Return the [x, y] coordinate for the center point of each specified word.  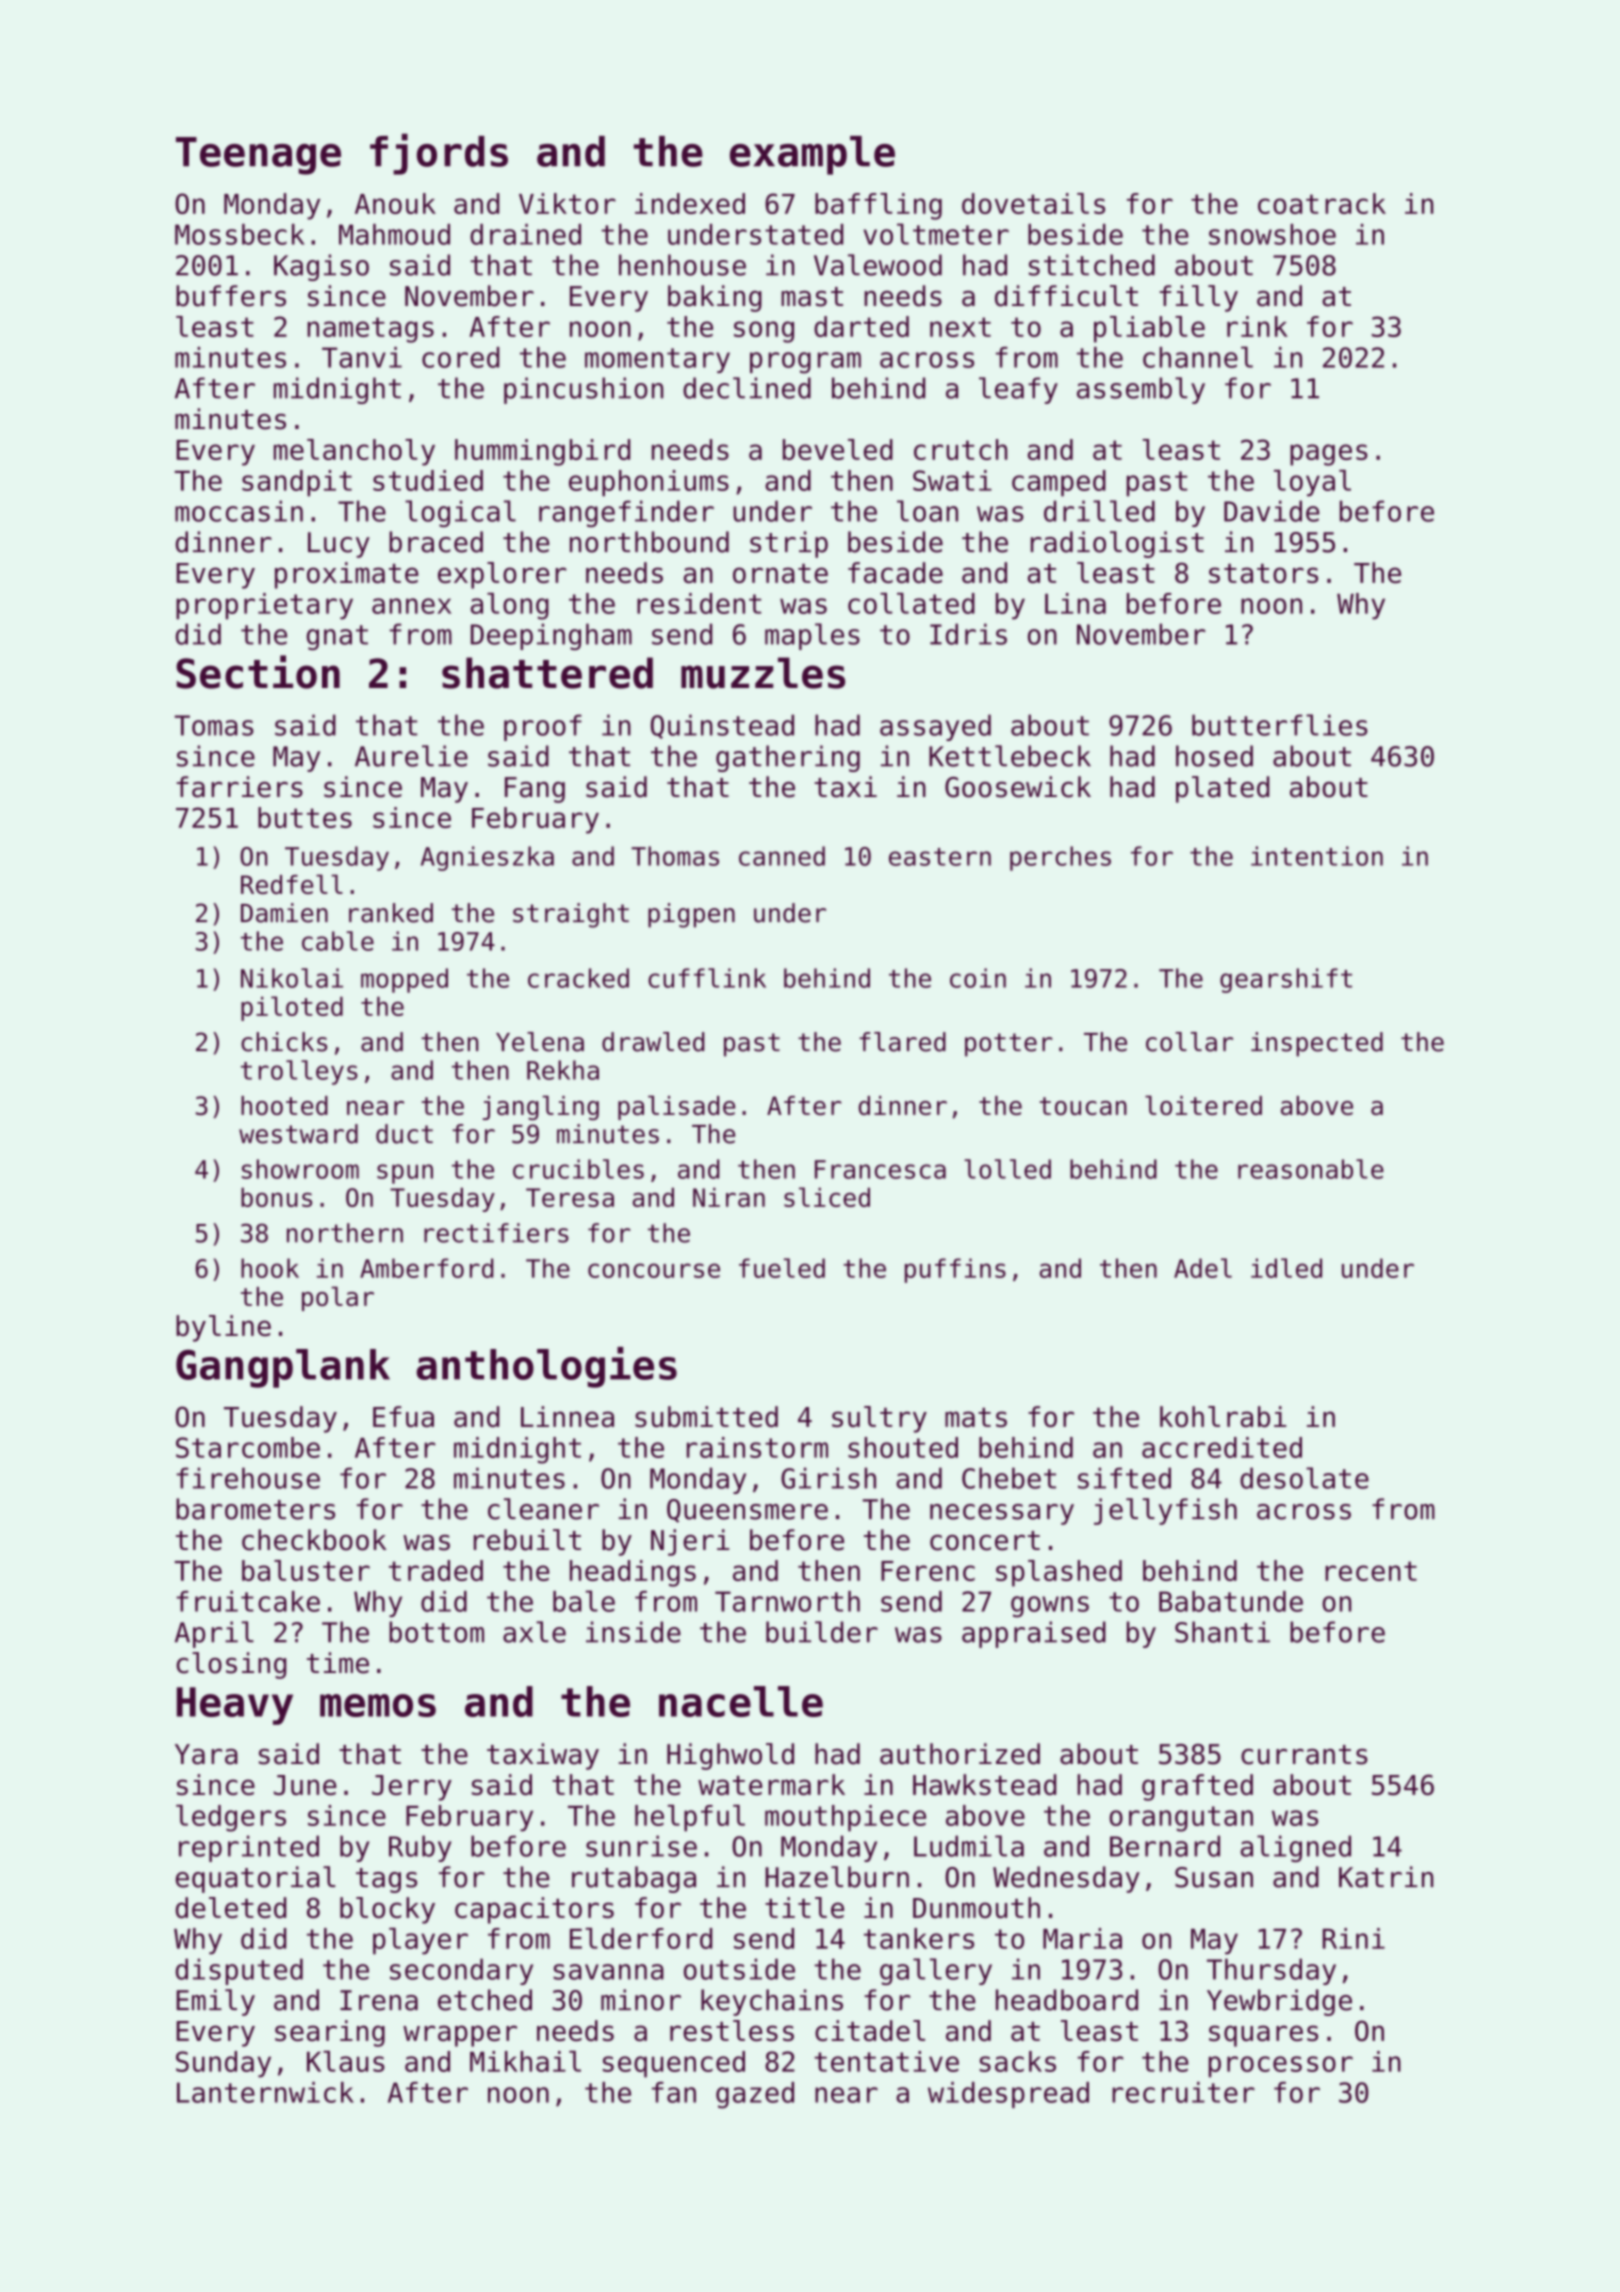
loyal [1312, 483]
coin [978, 978]
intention [1317, 856]
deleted [231, 1907]
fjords [439, 154]
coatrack [1322, 203]
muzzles [763, 673]
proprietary [264, 606]
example [812, 155]
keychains [772, 2002]
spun [405, 1174]
